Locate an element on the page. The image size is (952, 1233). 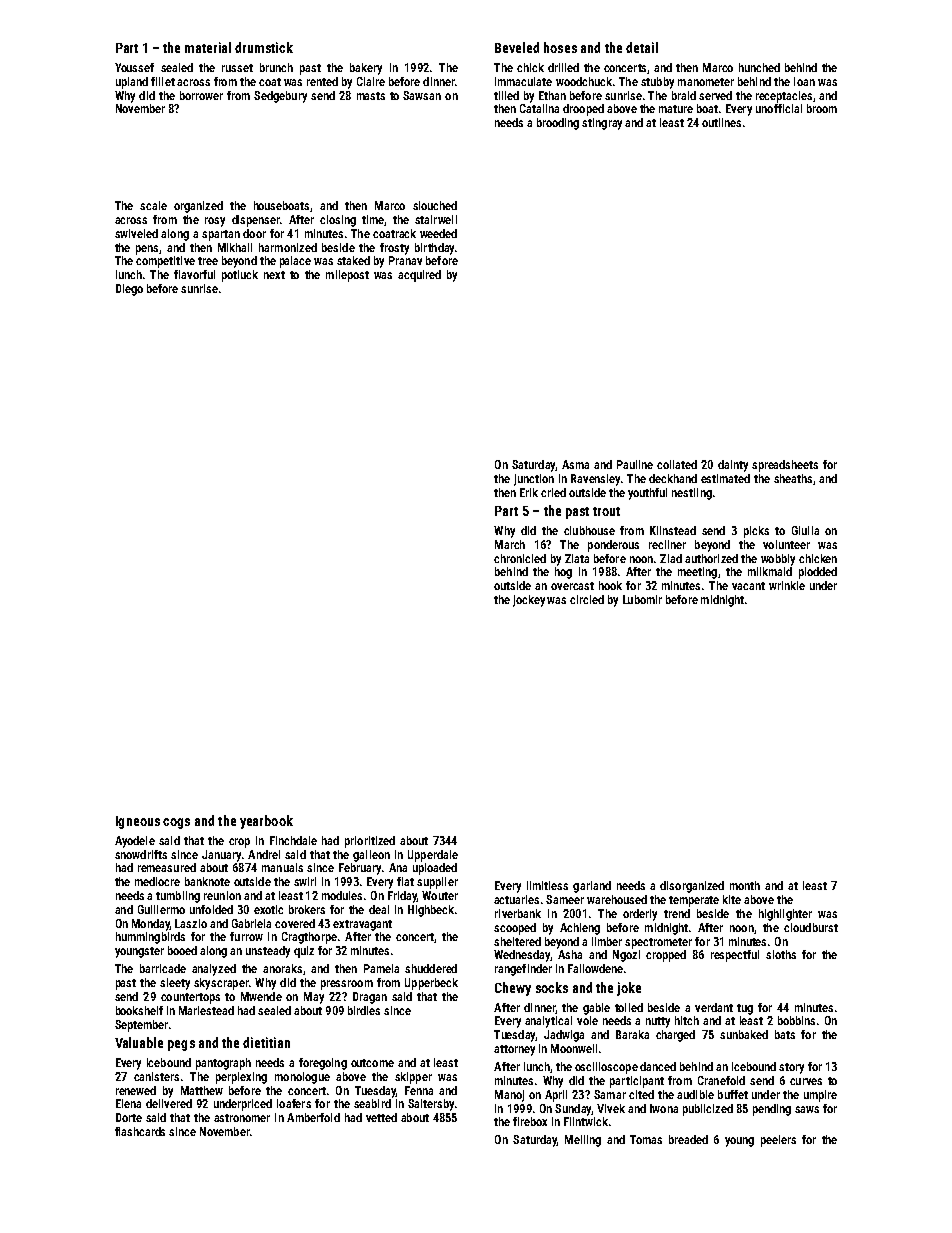
uploaded is located at coordinates (435, 869).
